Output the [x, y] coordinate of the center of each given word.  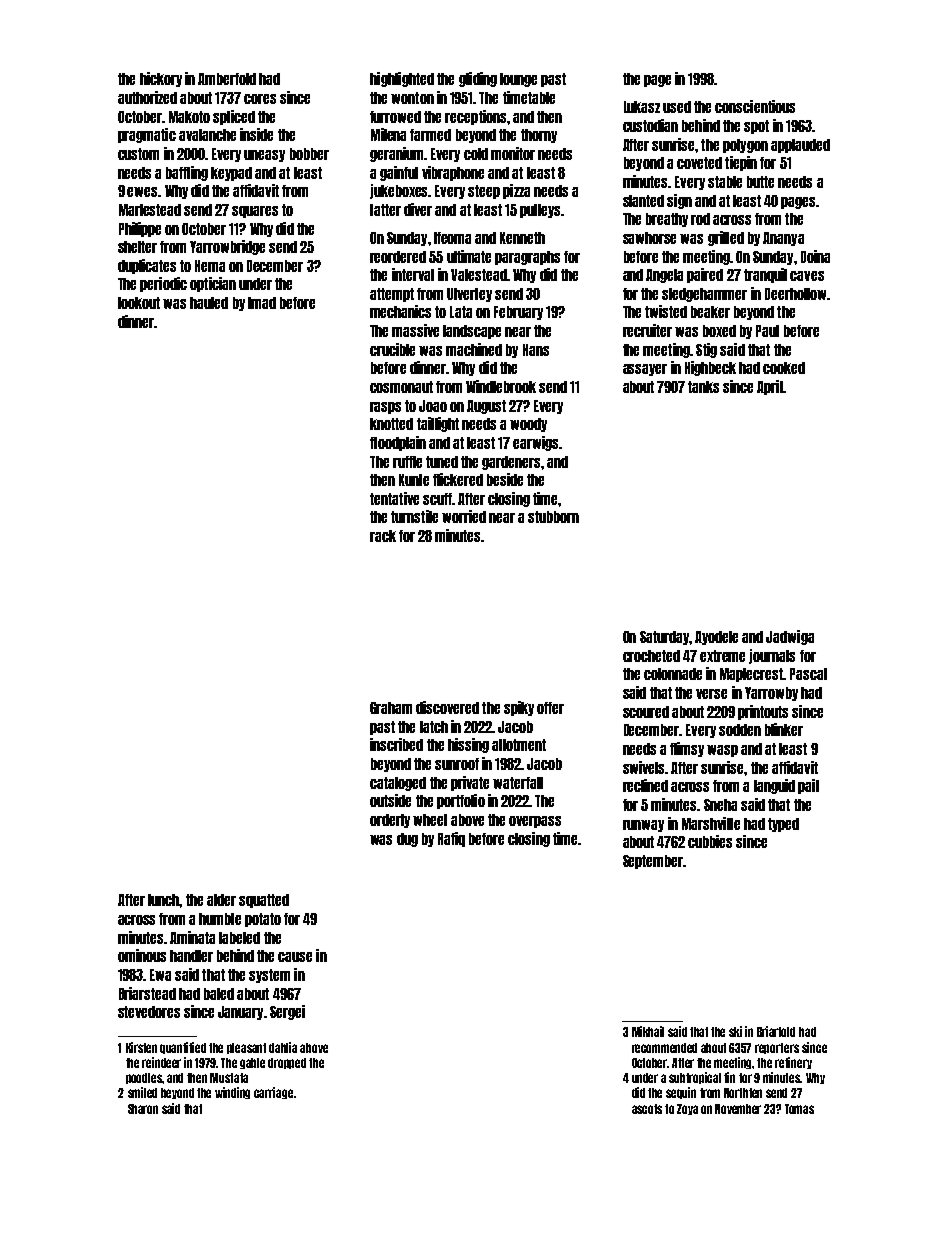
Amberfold [227, 79]
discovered [447, 707]
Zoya [687, 1109]
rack [383, 536]
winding [232, 1093]
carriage [273, 1093]
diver [418, 209]
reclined [645, 785]
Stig [706, 350]
